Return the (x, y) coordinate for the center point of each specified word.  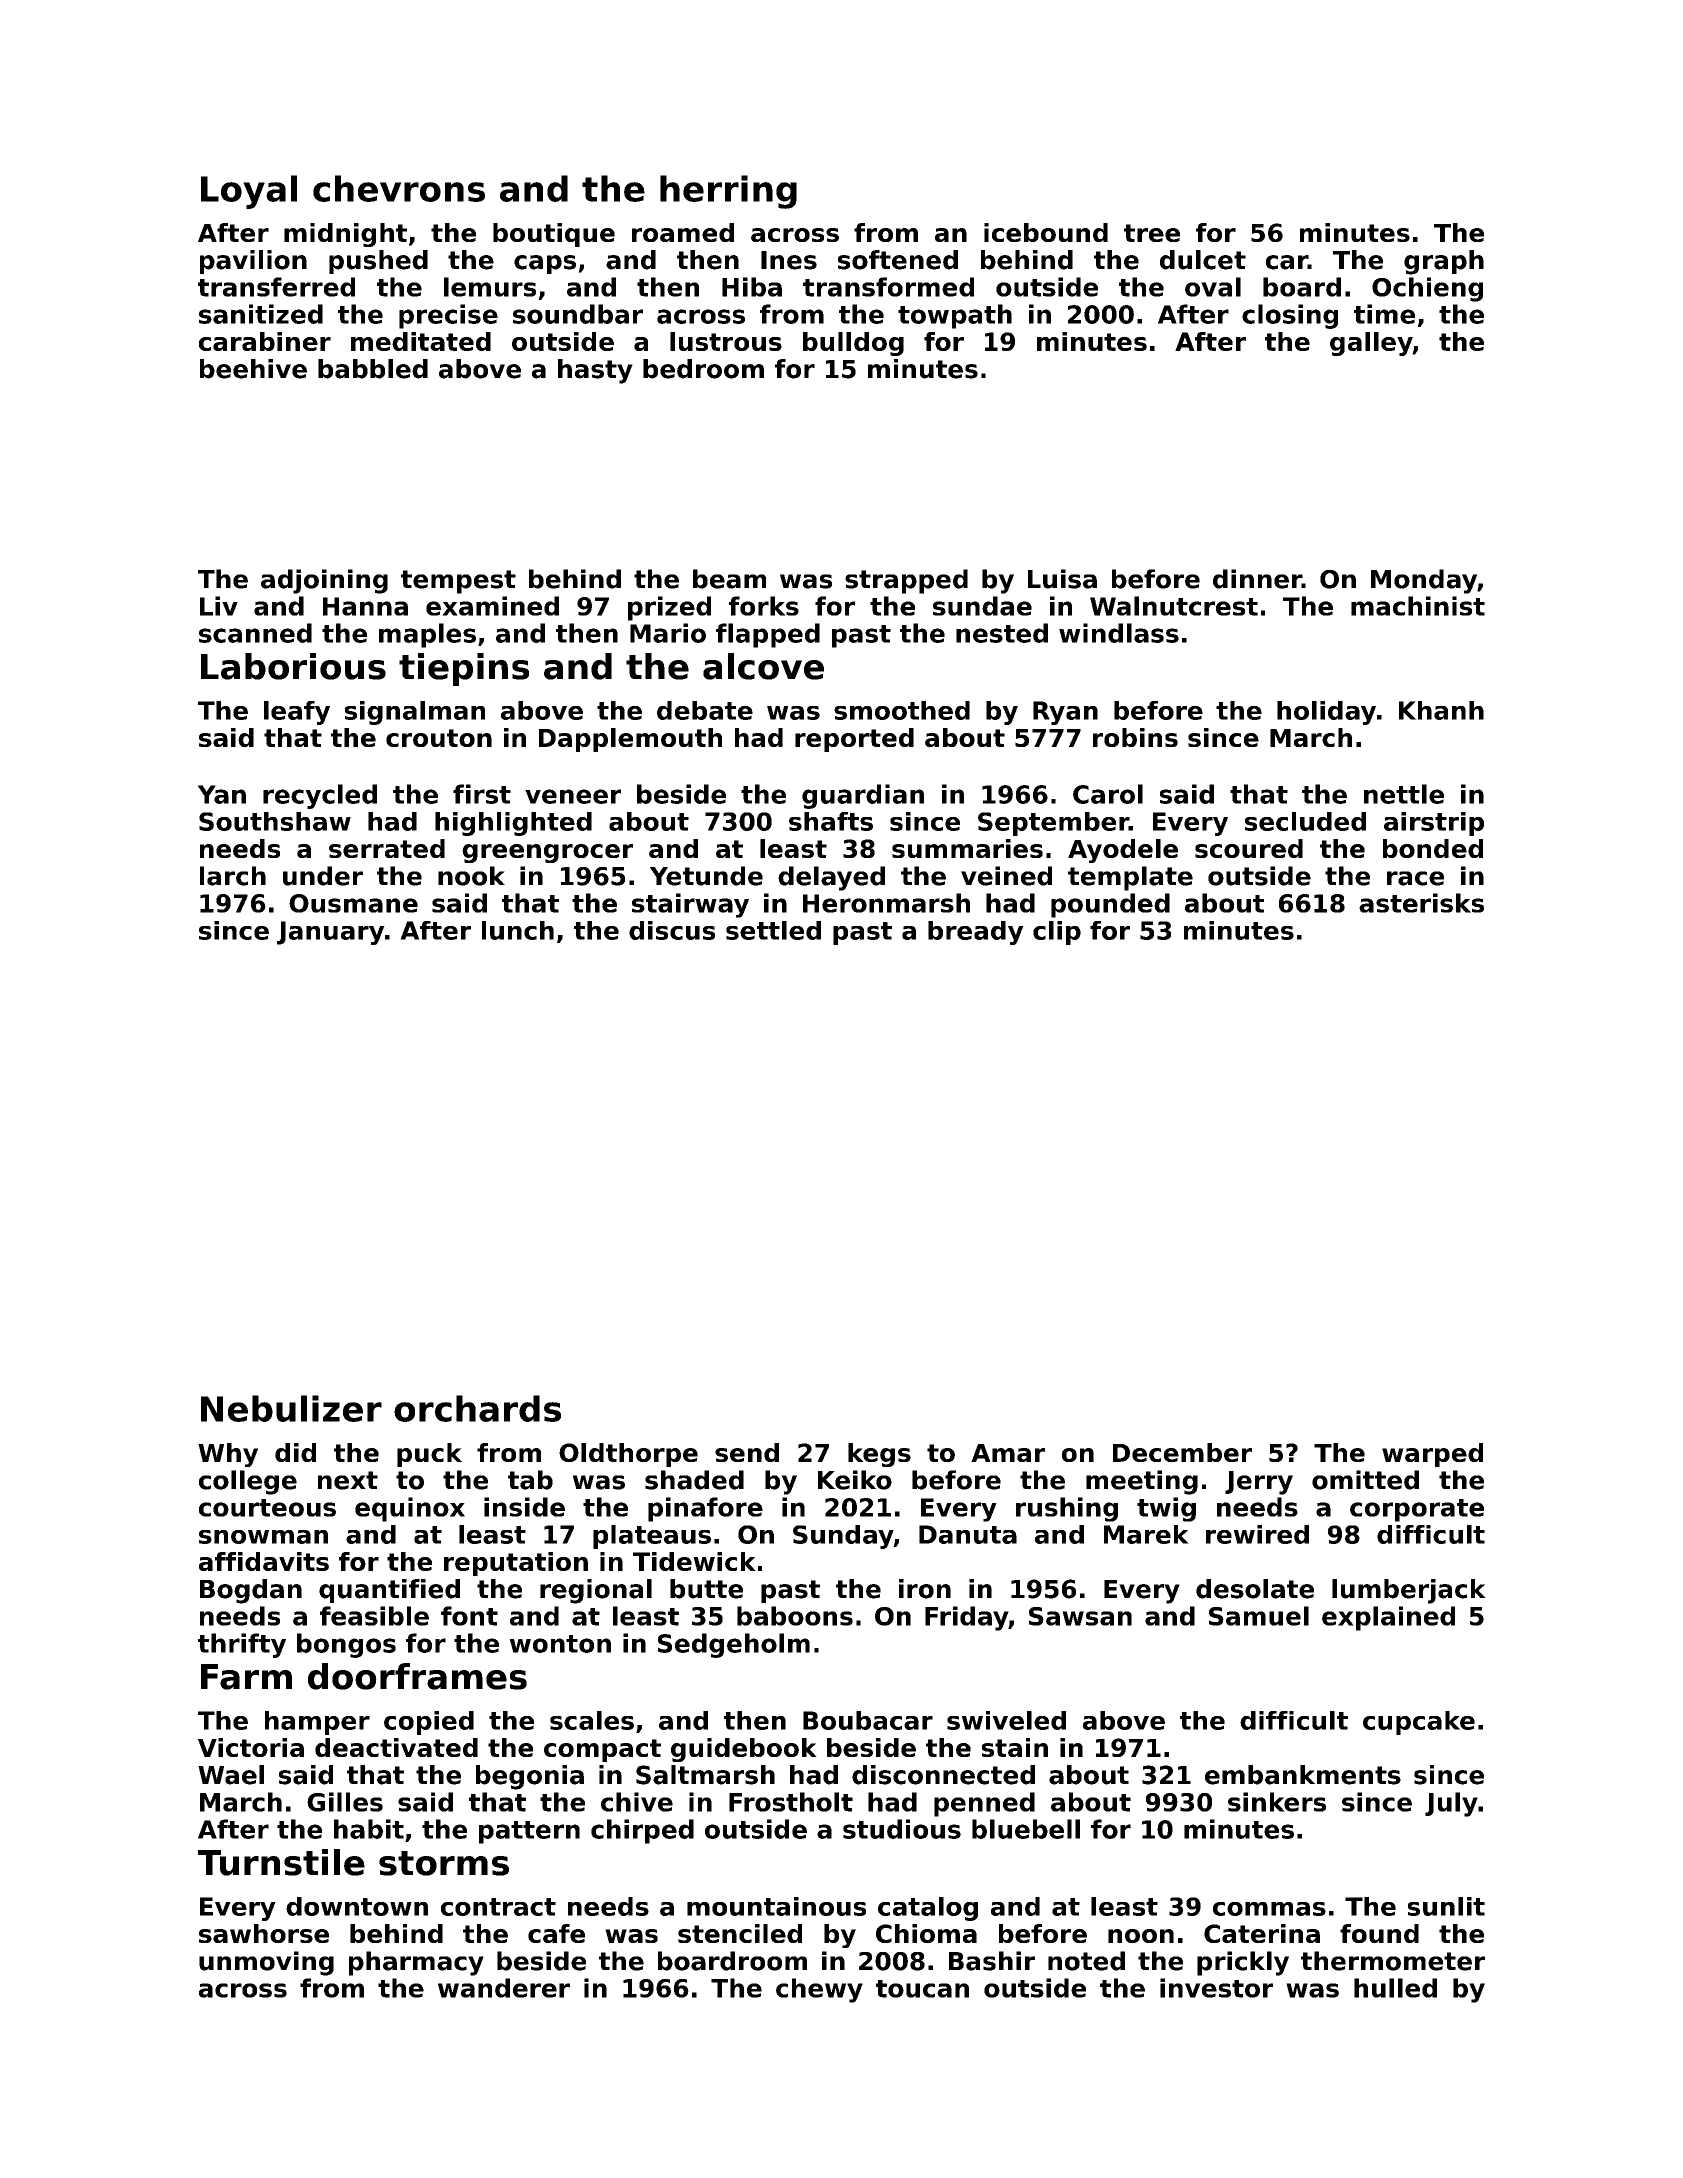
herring (728, 192)
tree (1152, 233)
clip (1057, 933)
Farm (246, 1677)
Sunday (843, 1537)
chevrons (399, 188)
